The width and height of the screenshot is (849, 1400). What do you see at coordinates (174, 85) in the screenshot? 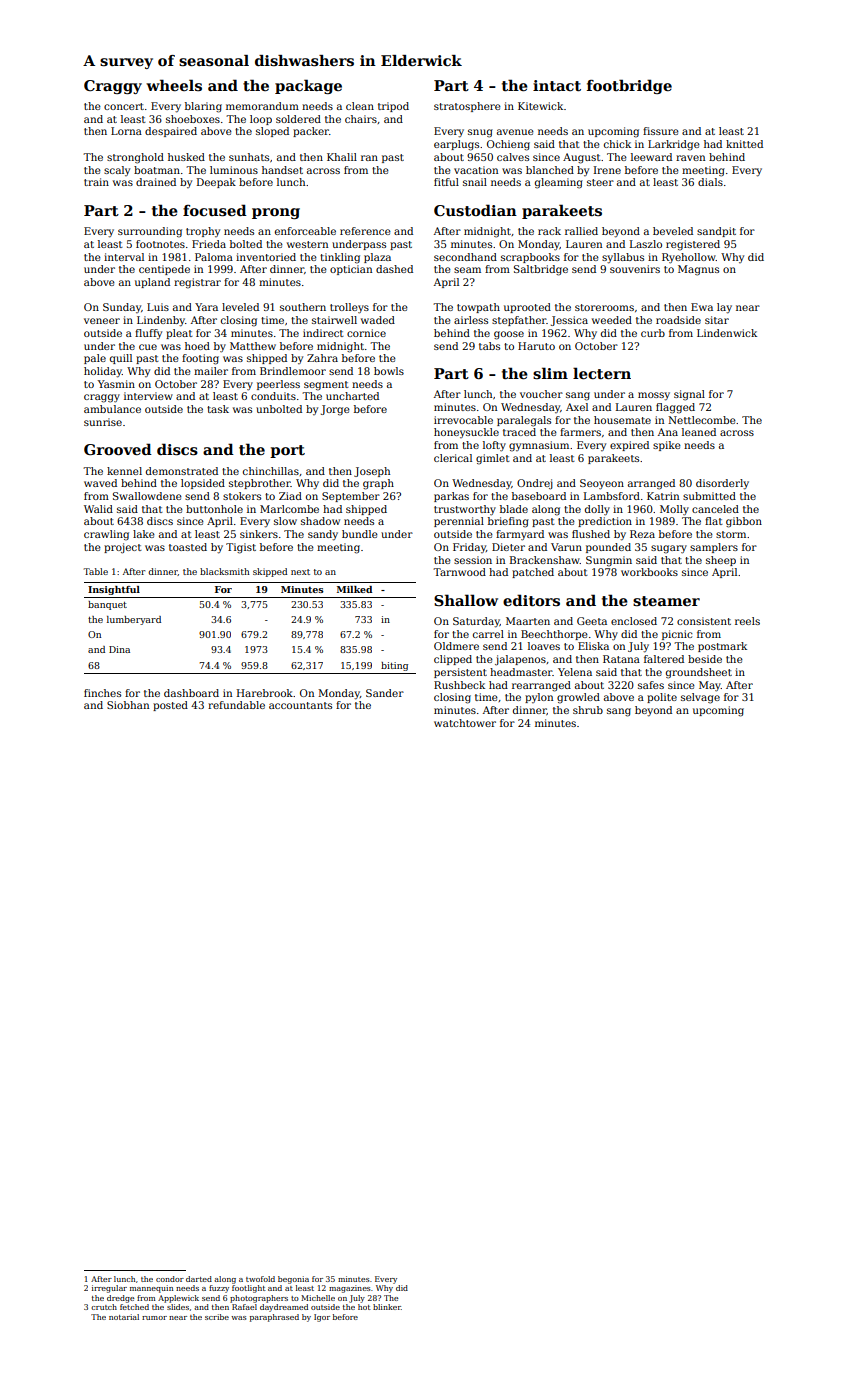
I see `wheels` at bounding box center [174, 85].
